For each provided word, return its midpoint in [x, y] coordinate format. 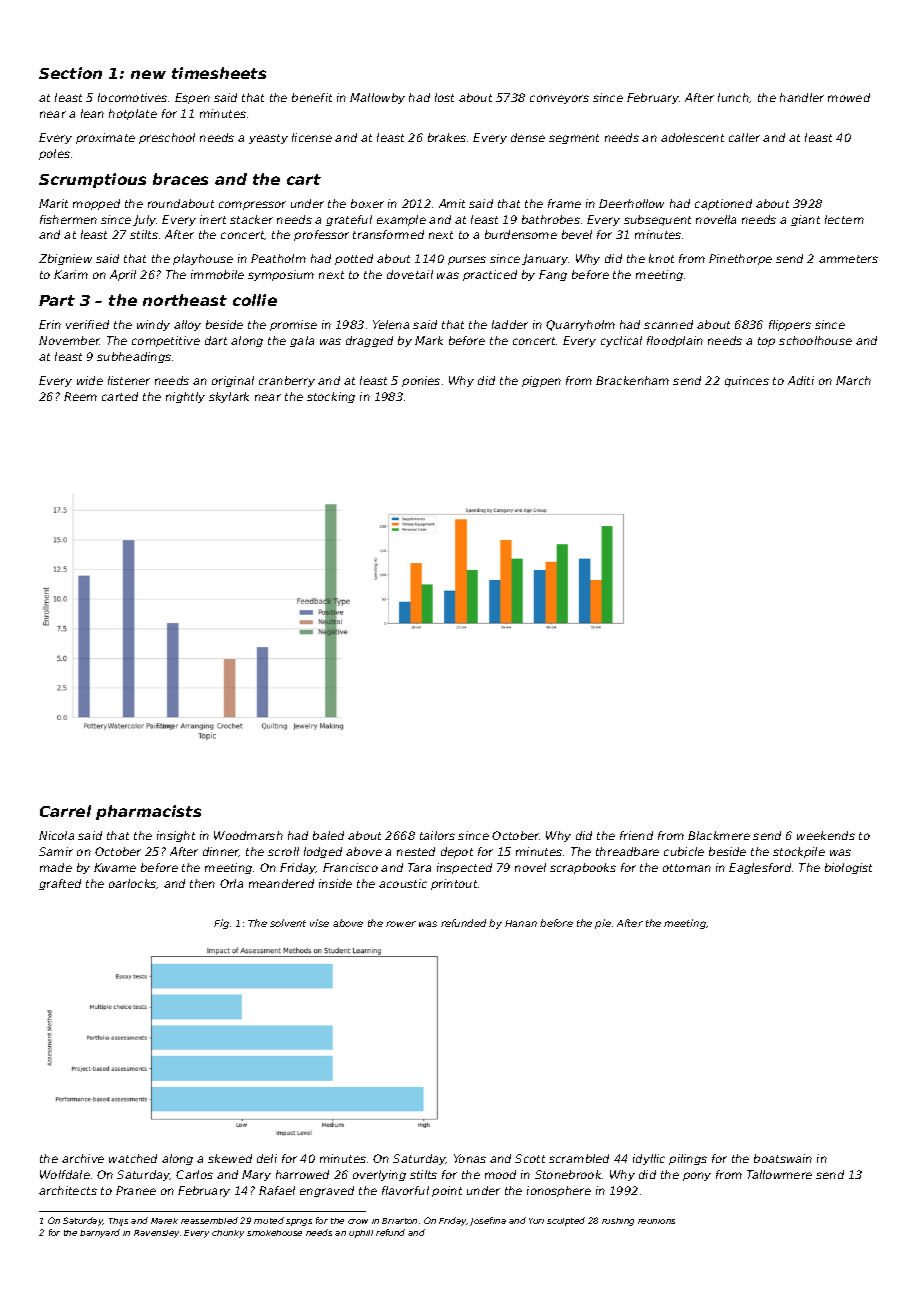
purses [467, 260]
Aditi [801, 380]
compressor [252, 205]
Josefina [488, 1221]
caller [744, 137]
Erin [50, 324]
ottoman [687, 868]
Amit [452, 203]
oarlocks [133, 884]
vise [319, 923]
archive [83, 1158]
